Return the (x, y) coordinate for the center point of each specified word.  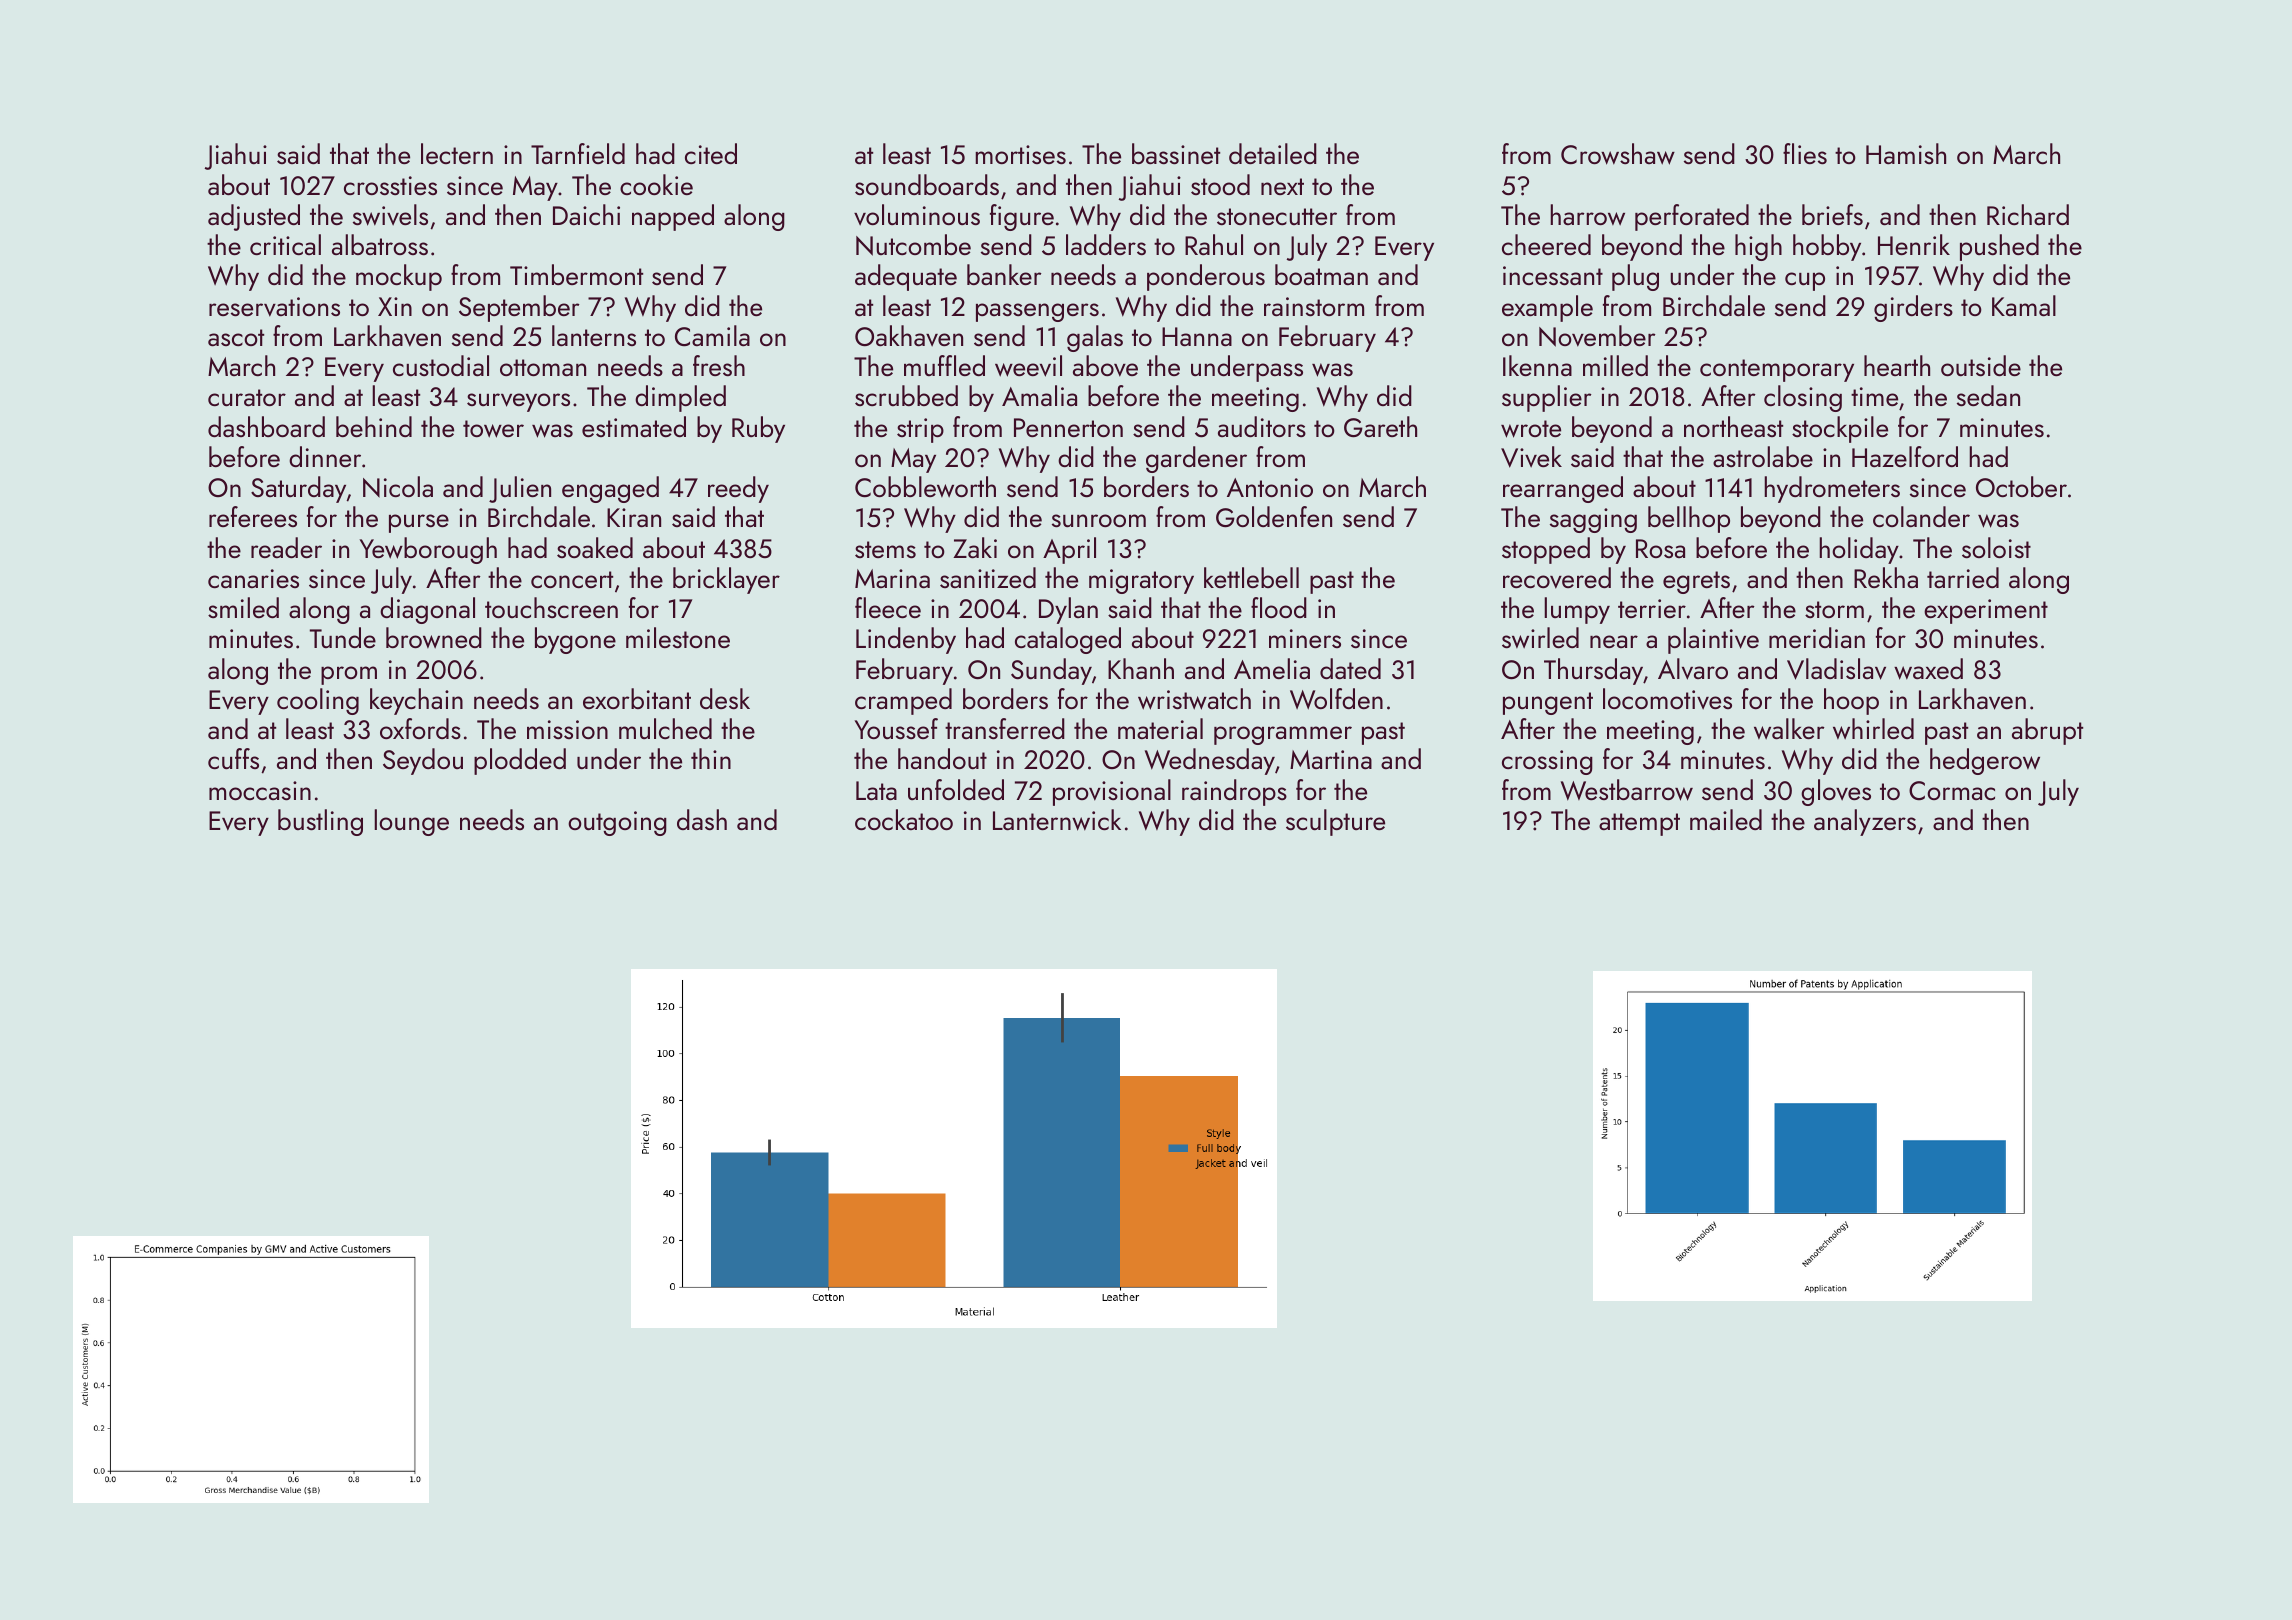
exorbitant (637, 698)
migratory (1141, 581)
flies (1805, 153)
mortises (1020, 154)
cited (711, 153)
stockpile (1840, 429)
